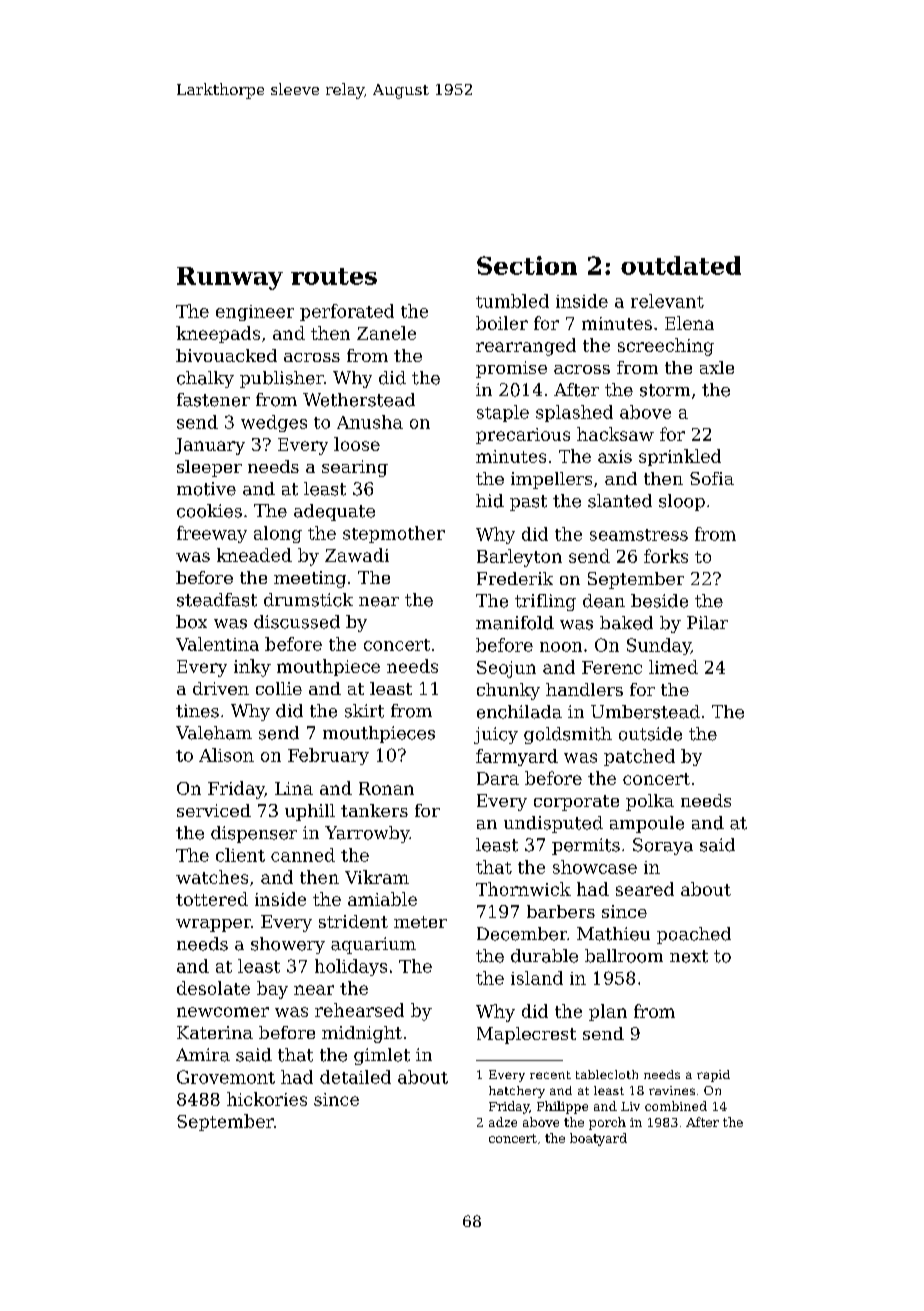  What do you see at coordinates (503, 1122) in the screenshot?
I see `adze` at bounding box center [503, 1122].
